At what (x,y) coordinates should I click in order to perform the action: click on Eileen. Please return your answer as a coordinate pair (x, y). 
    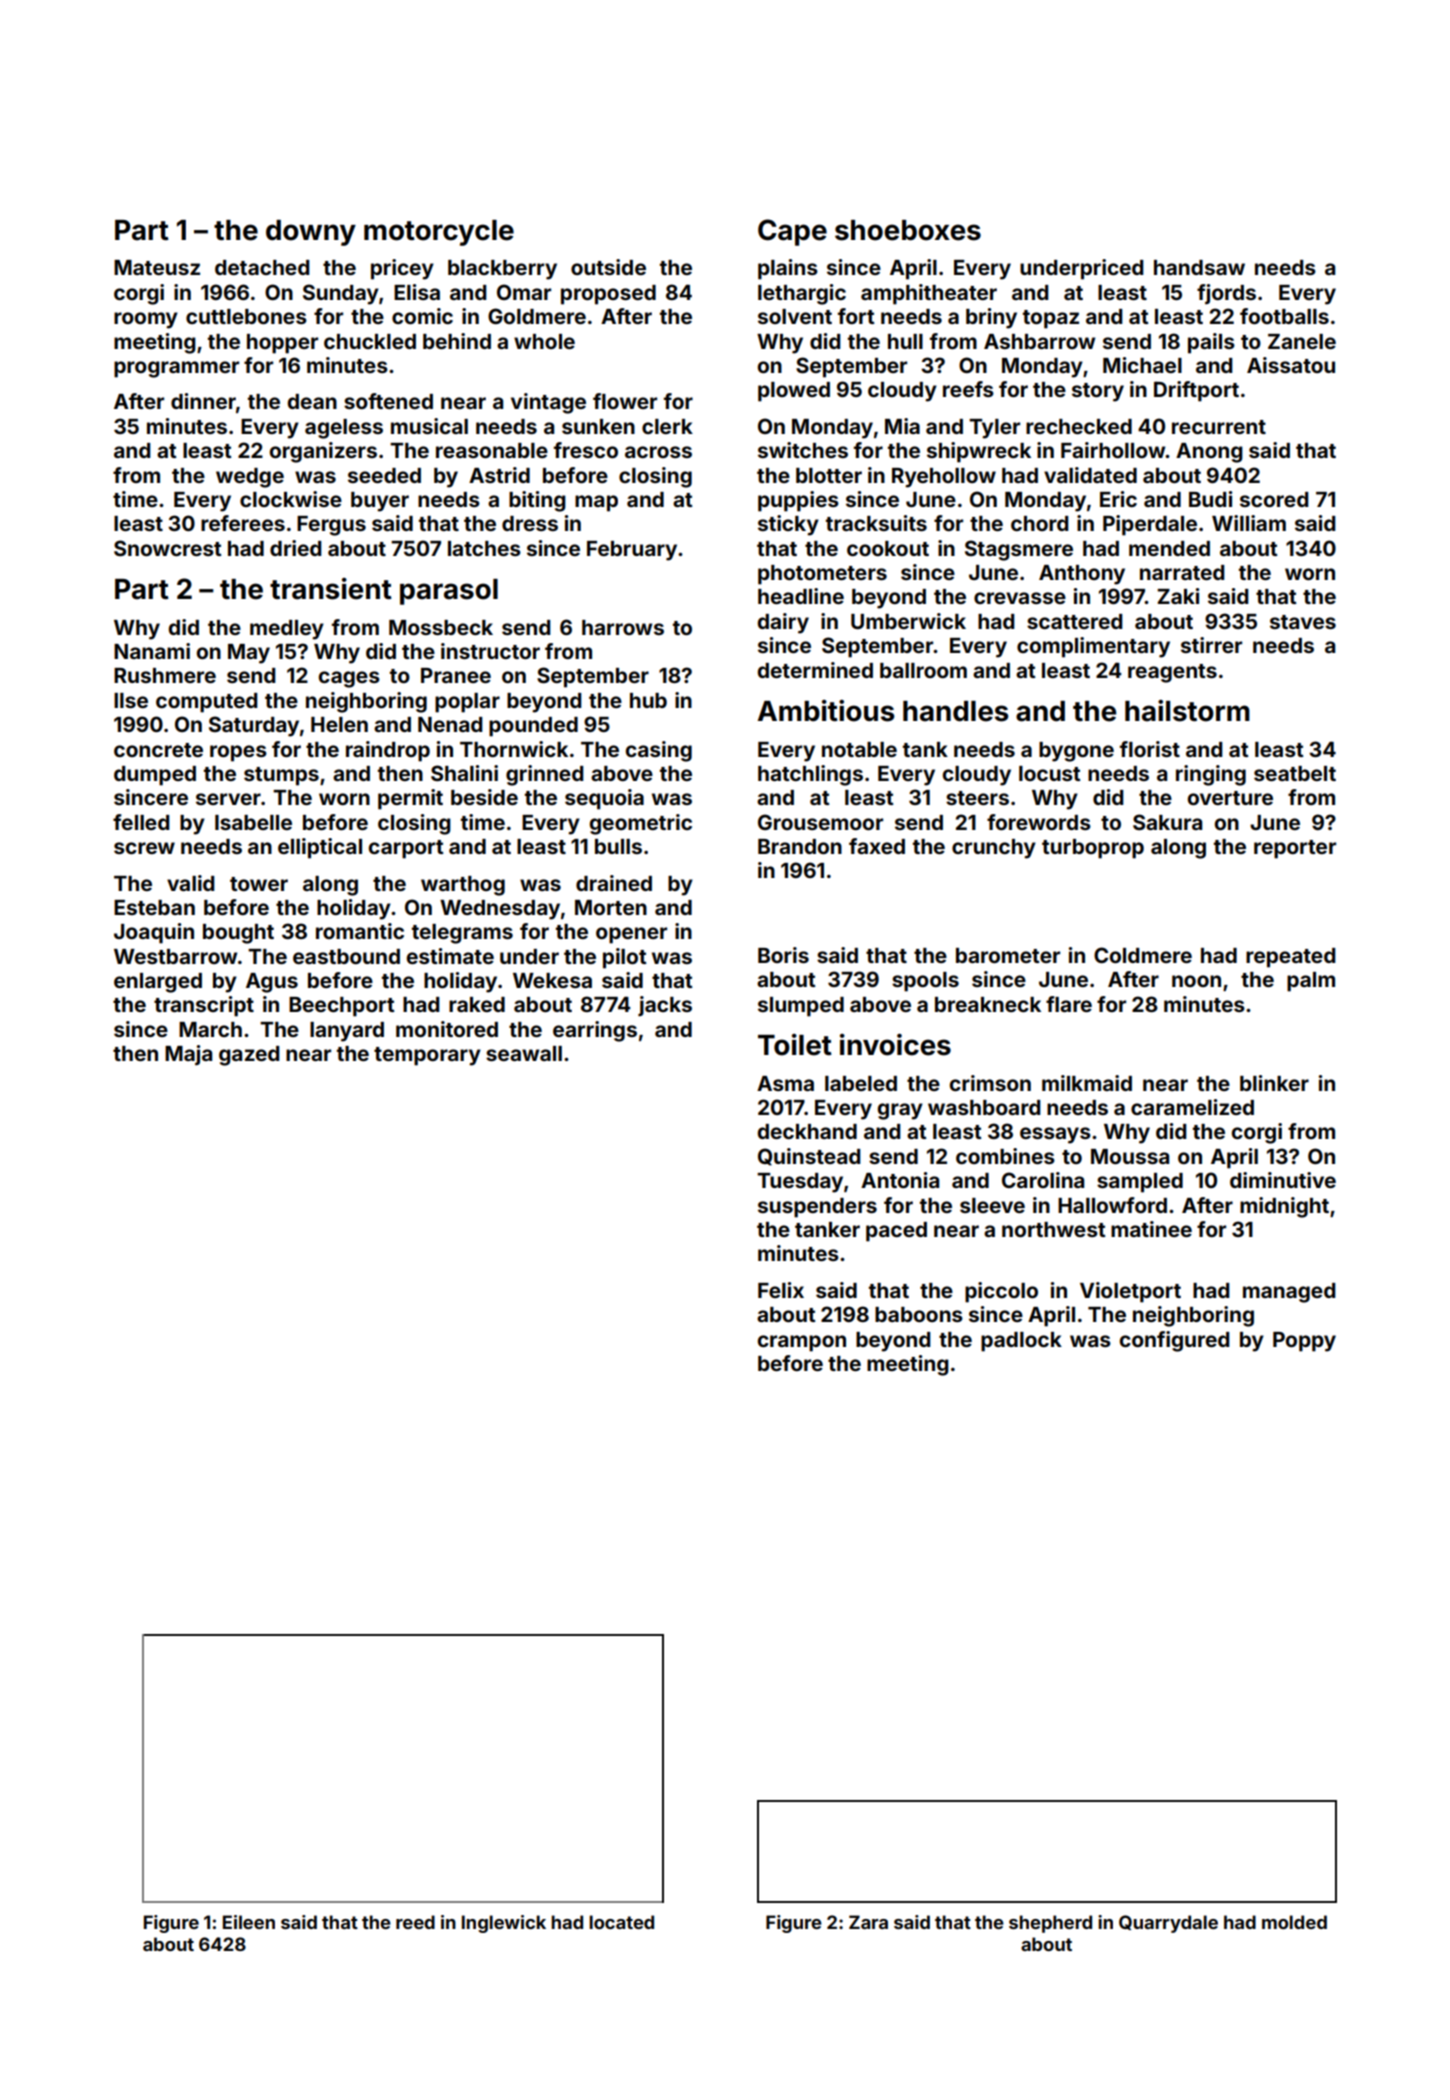
    Looking at the image, I should click on (249, 1922).
